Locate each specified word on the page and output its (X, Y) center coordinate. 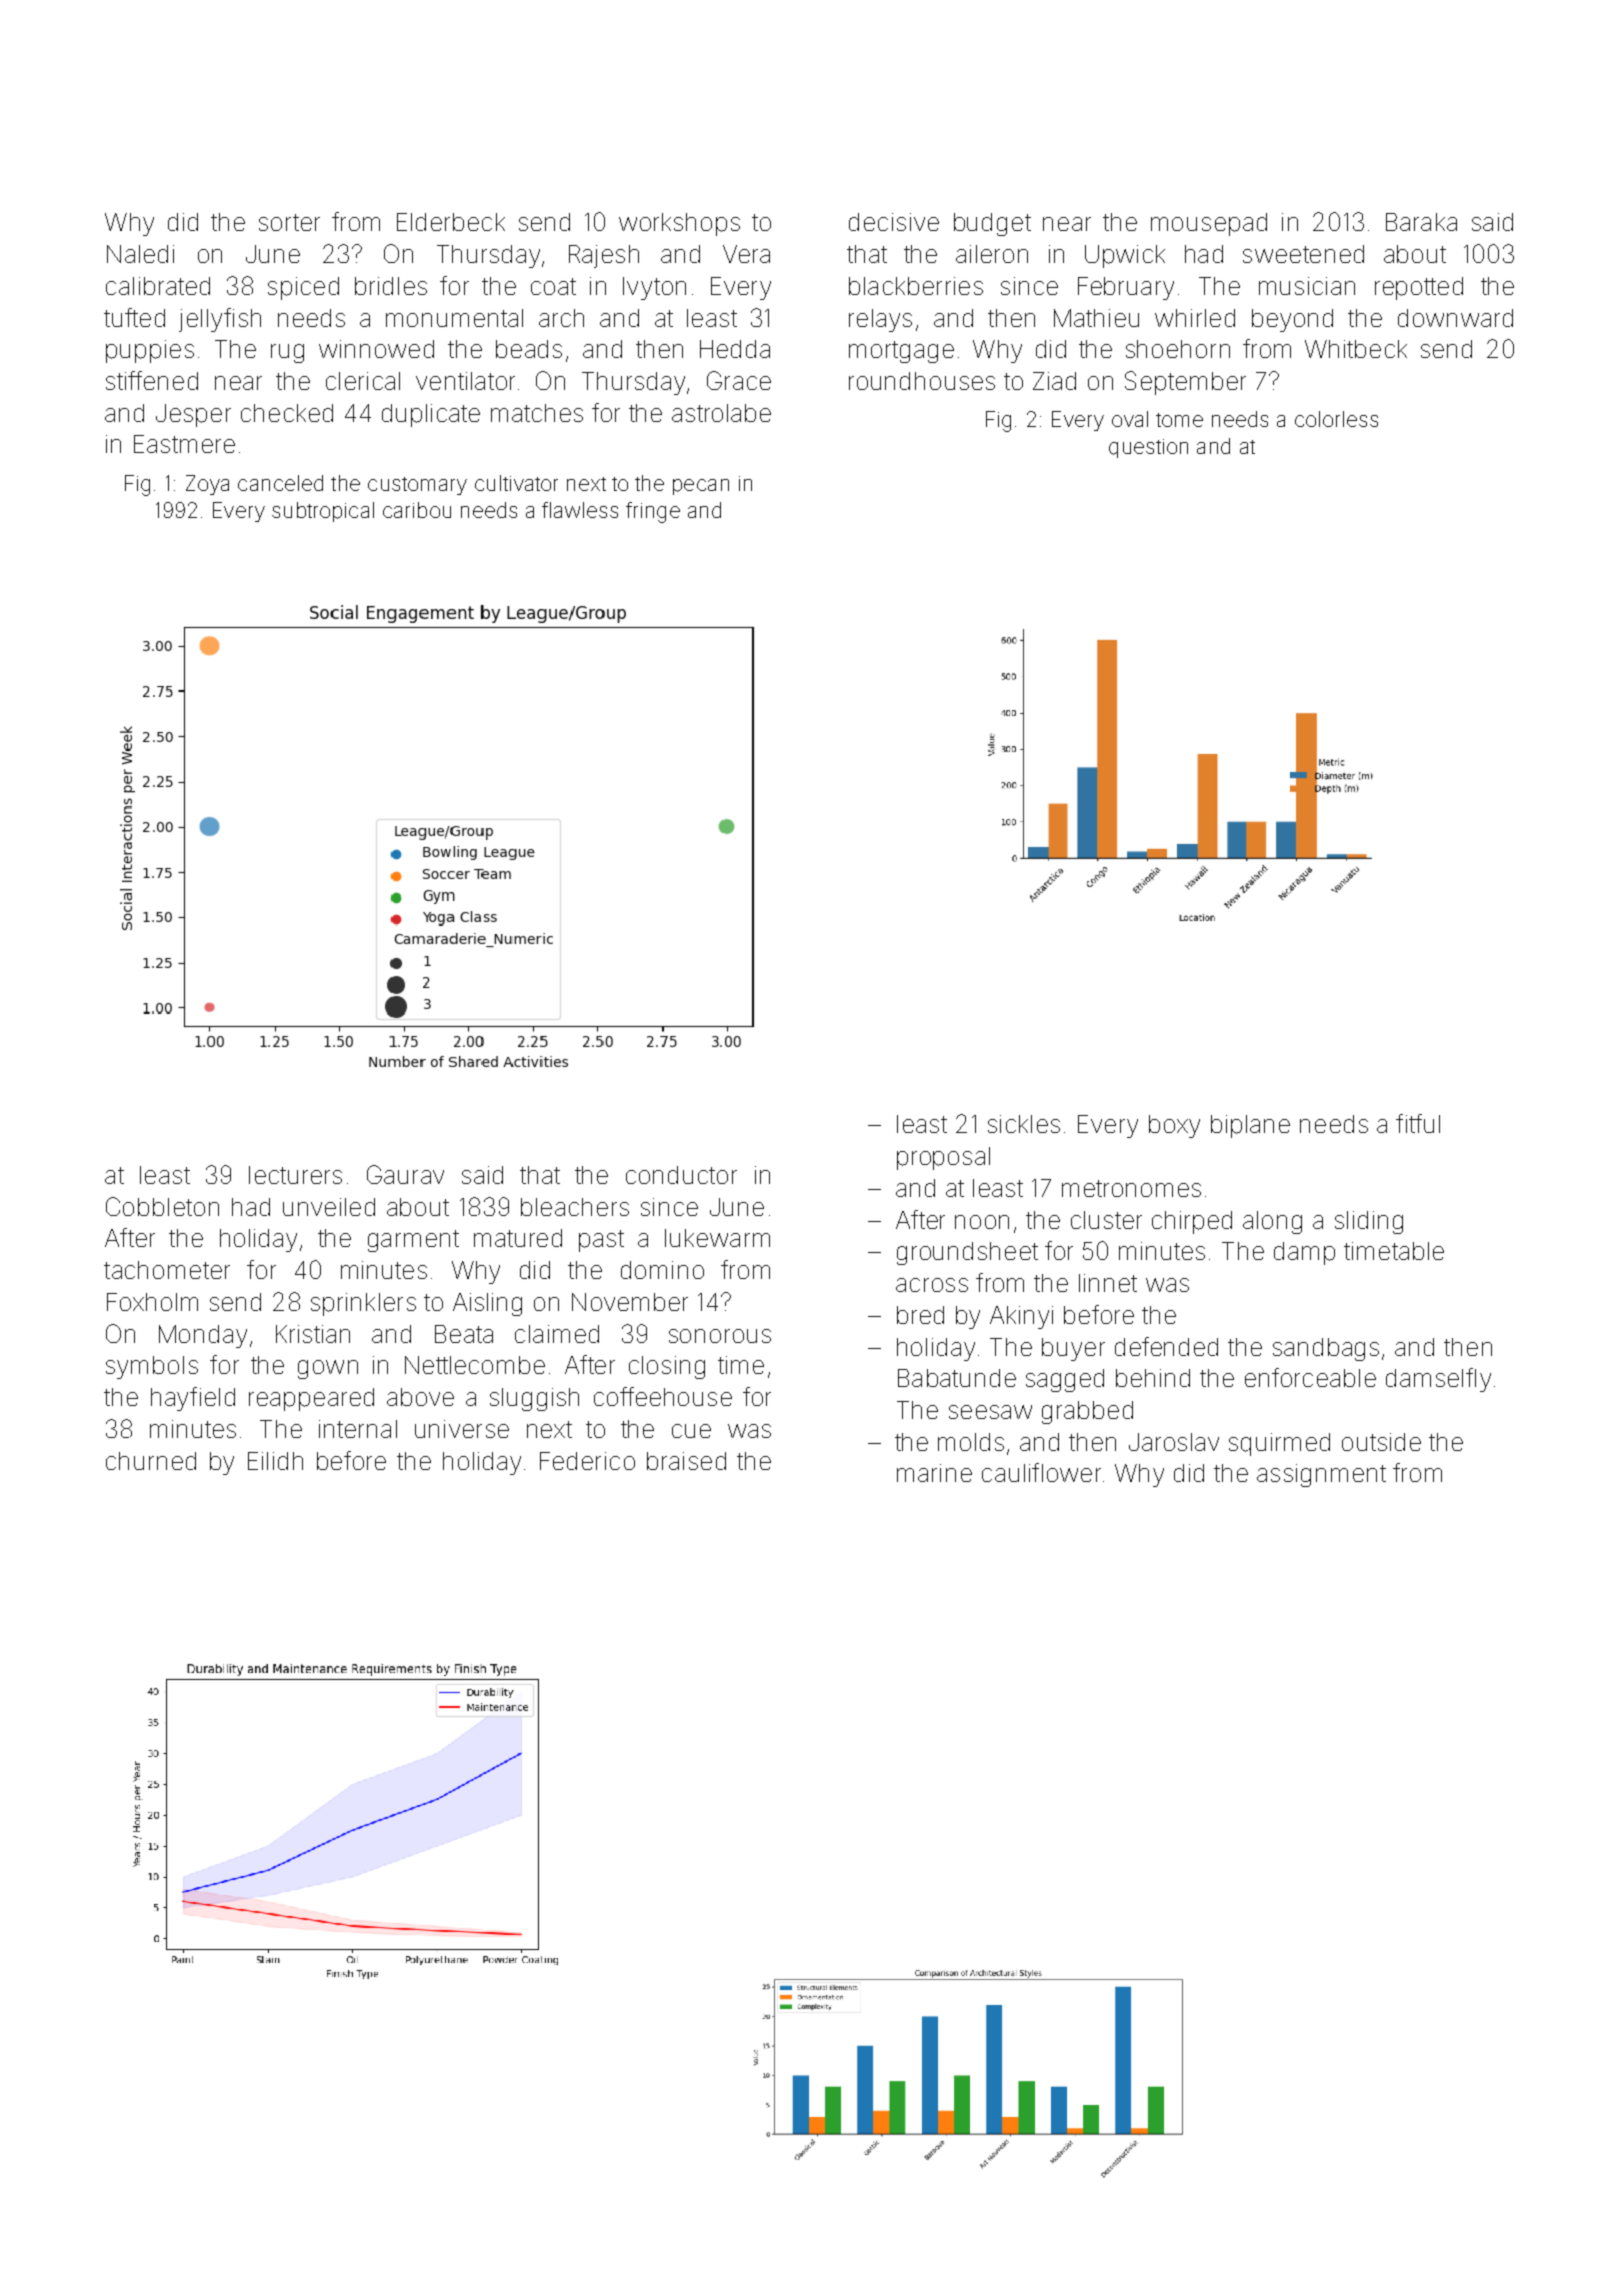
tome (1179, 420)
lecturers (295, 1175)
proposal (943, 1158)
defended (1166, 1346)
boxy (1174, 1126)
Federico (587, 1461)
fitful (1418, 1123)
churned (151, 1461)
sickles (1024, 1124)
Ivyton (654, 288)
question (1148, 448)
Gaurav (405, 1174)
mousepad (1209, 224)
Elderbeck (451, 222)
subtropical (323, 512)
